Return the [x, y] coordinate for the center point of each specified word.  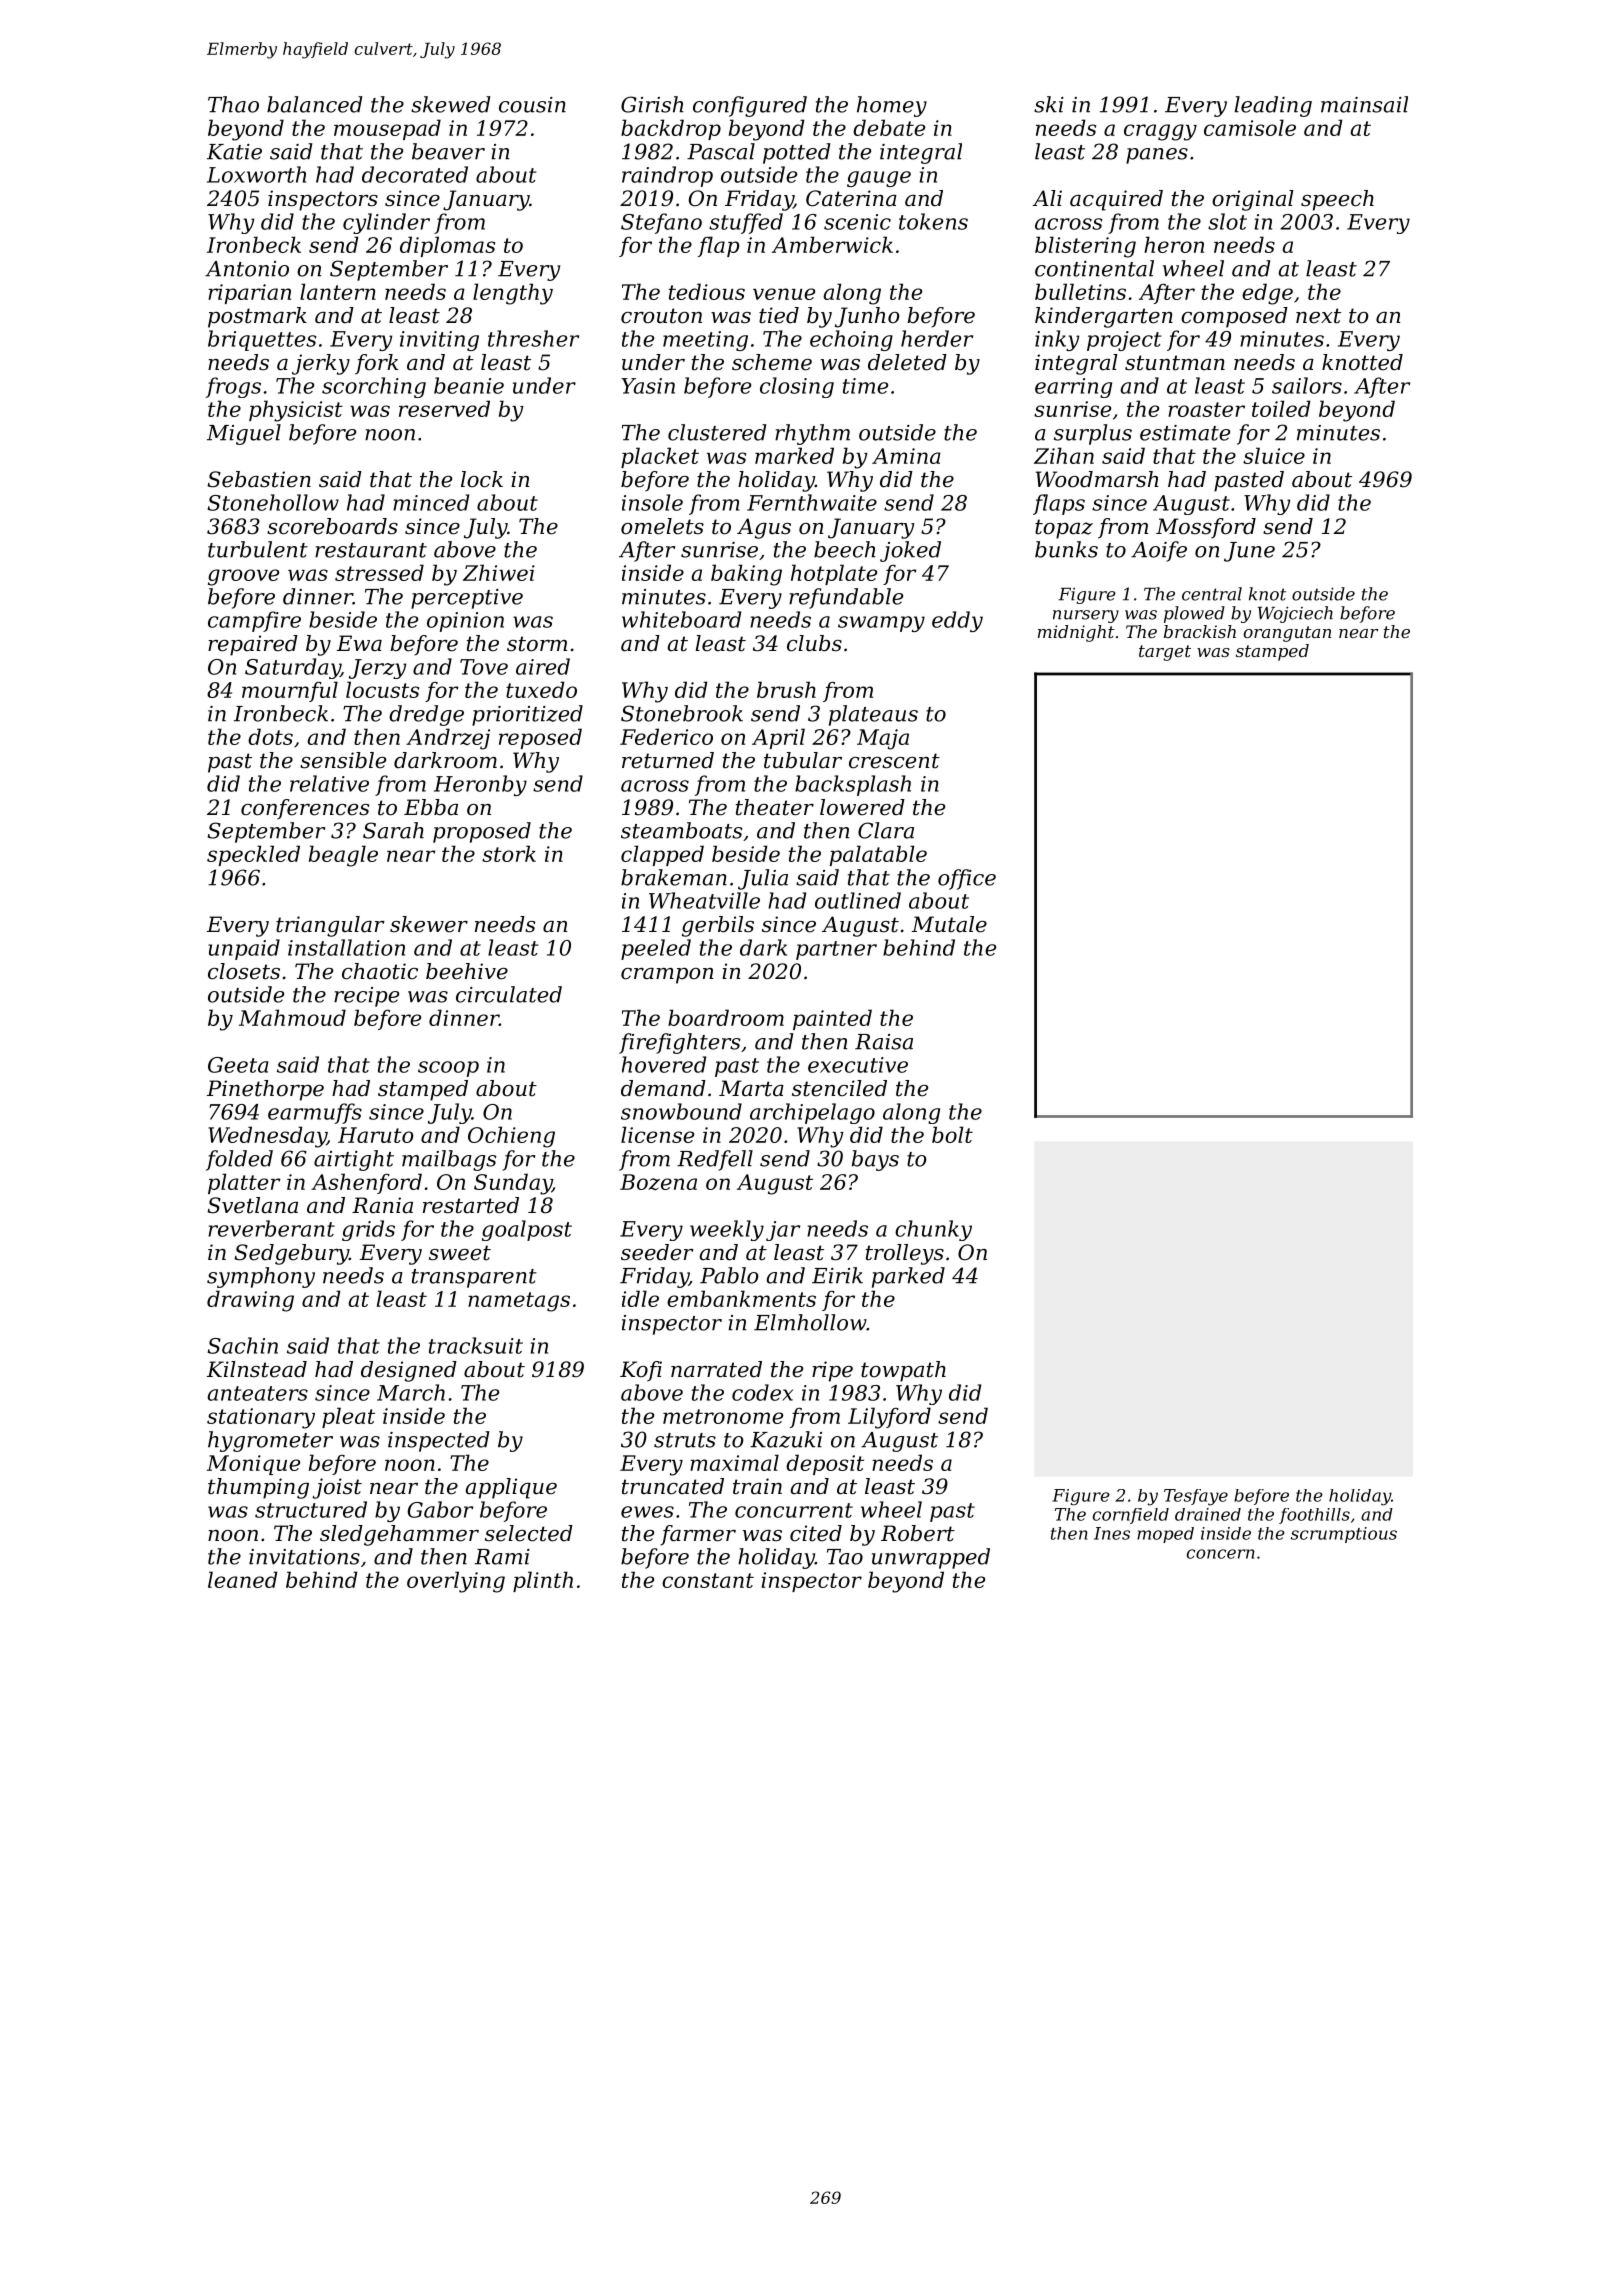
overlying [456, 1582]
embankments [741, 1298]
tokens [933, 221]
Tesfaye [1196, 1497]
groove [243, 577]
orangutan [1287, 634]
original [1253, 200]
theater [775, 807]
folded [239, 1160]
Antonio [247, 269]
